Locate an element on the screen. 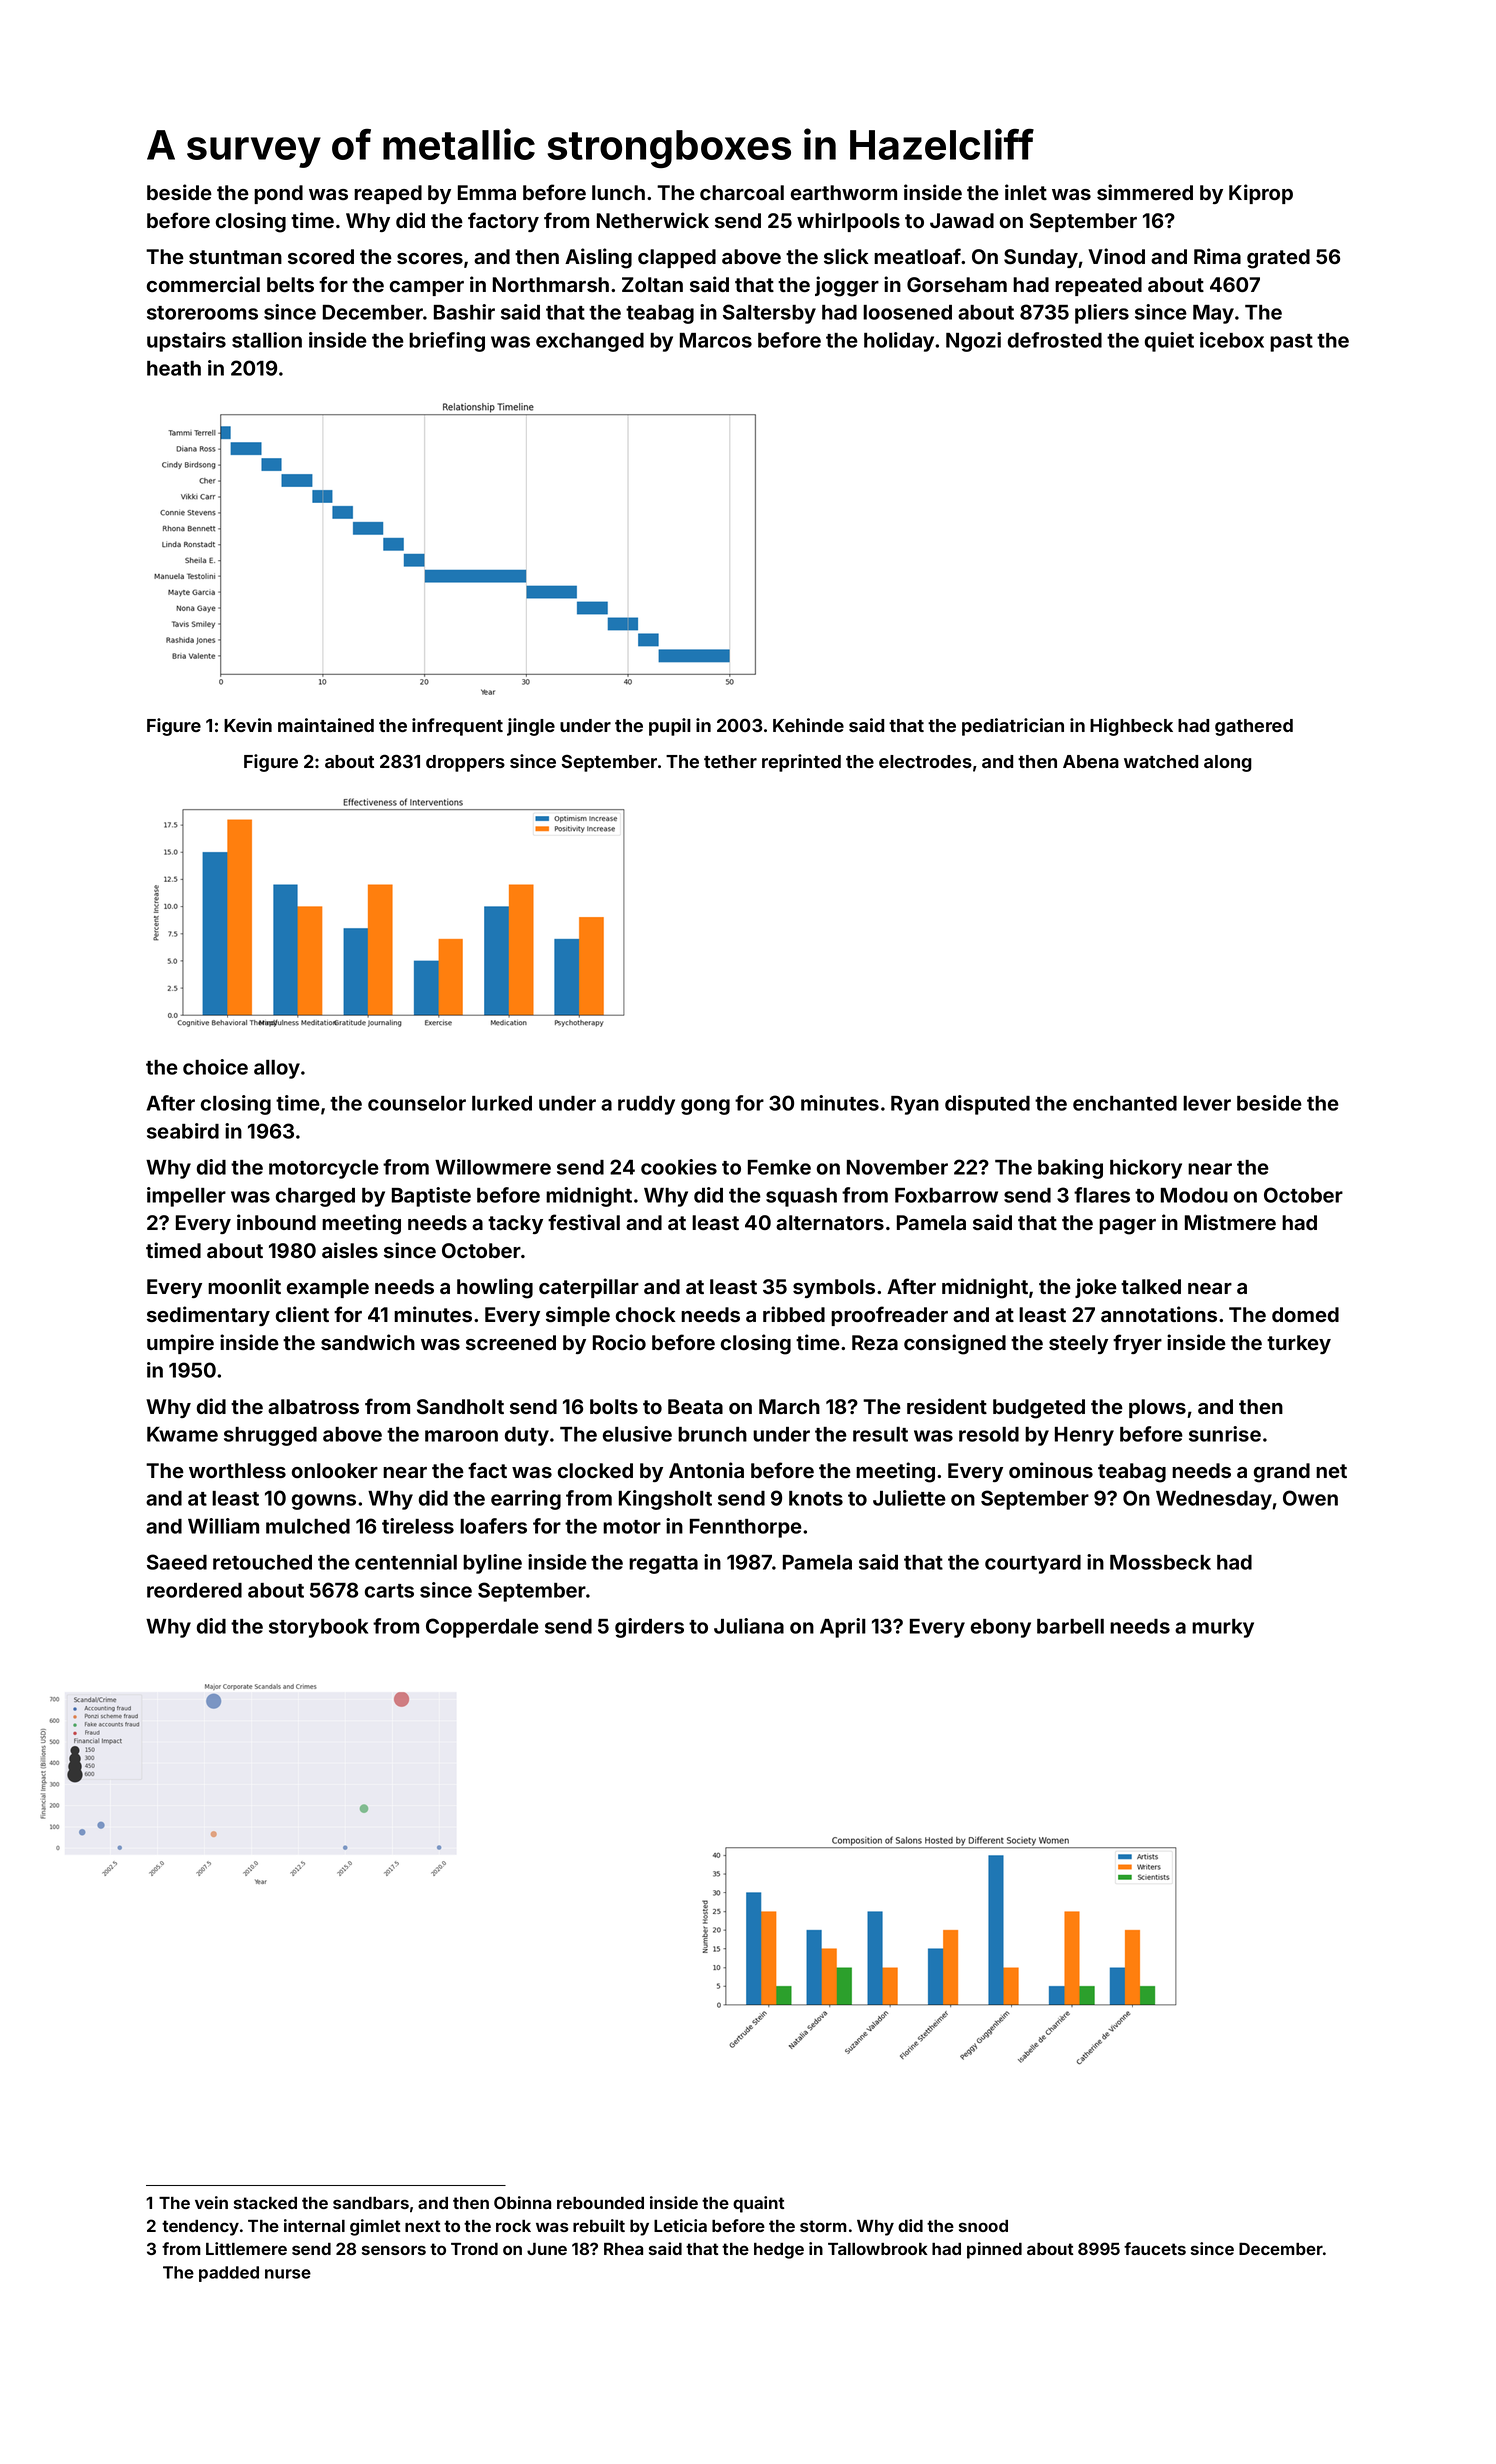 This screenshot has width=1496, height=2464. tether is located at coordinates (730, 761).
